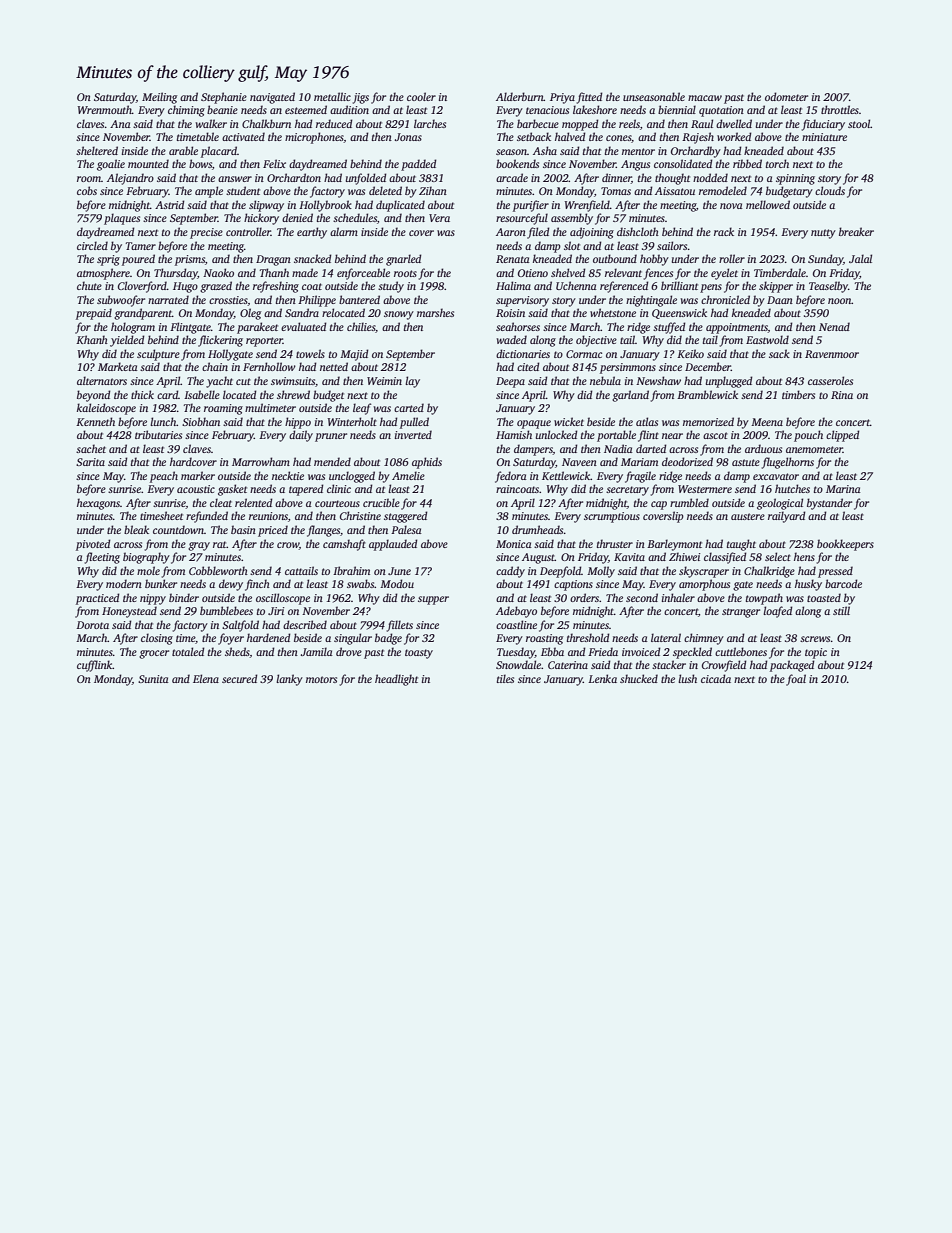 The image size is (952, 1233). Describe the element at coordinates (412, 382) in the screenshot. I see `lay` at that location.
